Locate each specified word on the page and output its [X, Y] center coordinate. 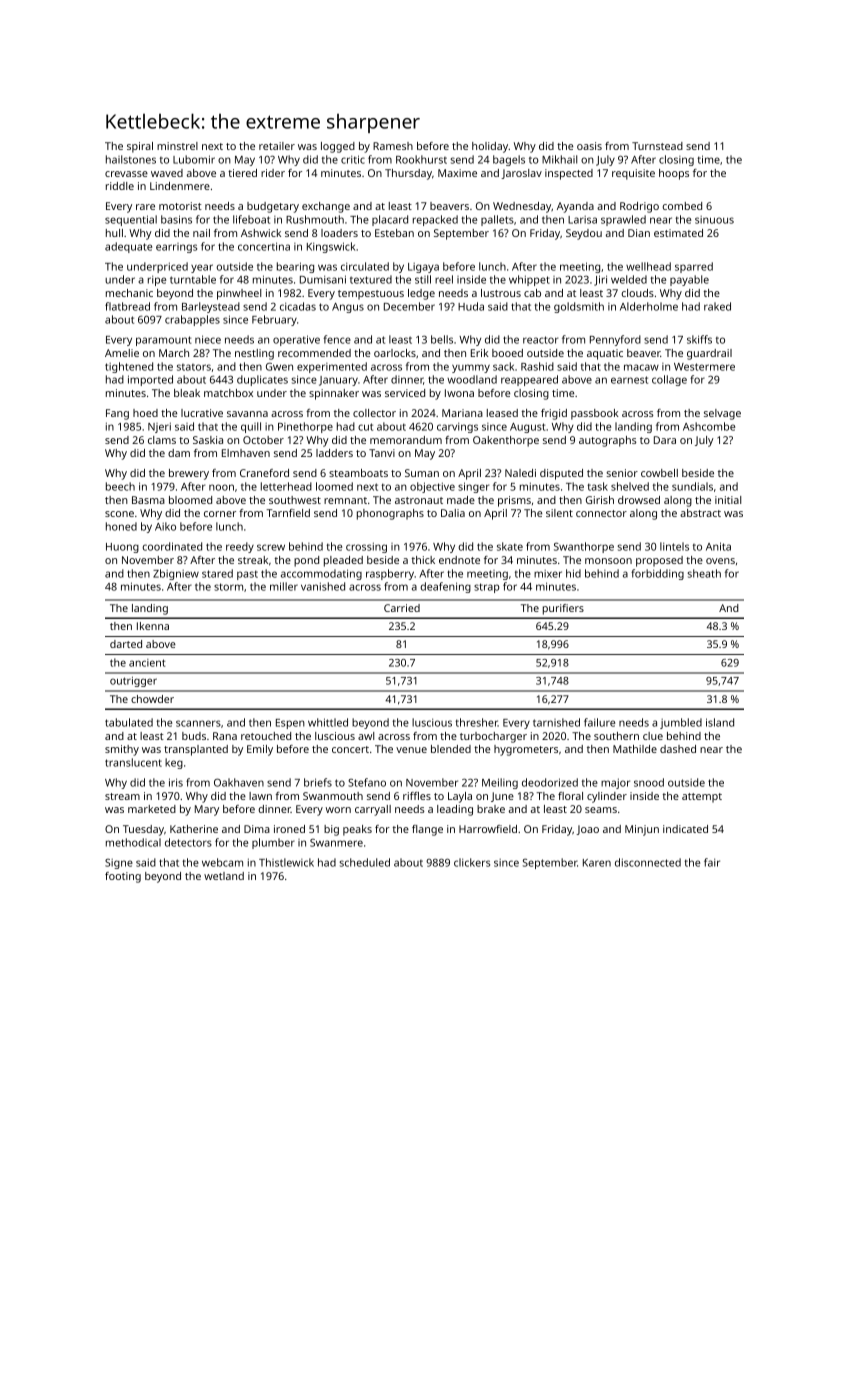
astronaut [419, 500]
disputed [561, 474]
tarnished [556, 722]
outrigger [133, 682]
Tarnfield [288, 513]
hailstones [131, 159]
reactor [540, 340]
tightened [129, 367]
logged [338, 147]
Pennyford [615, 340]
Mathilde [635, 749]
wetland [224, 876]
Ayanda [575, 207]
